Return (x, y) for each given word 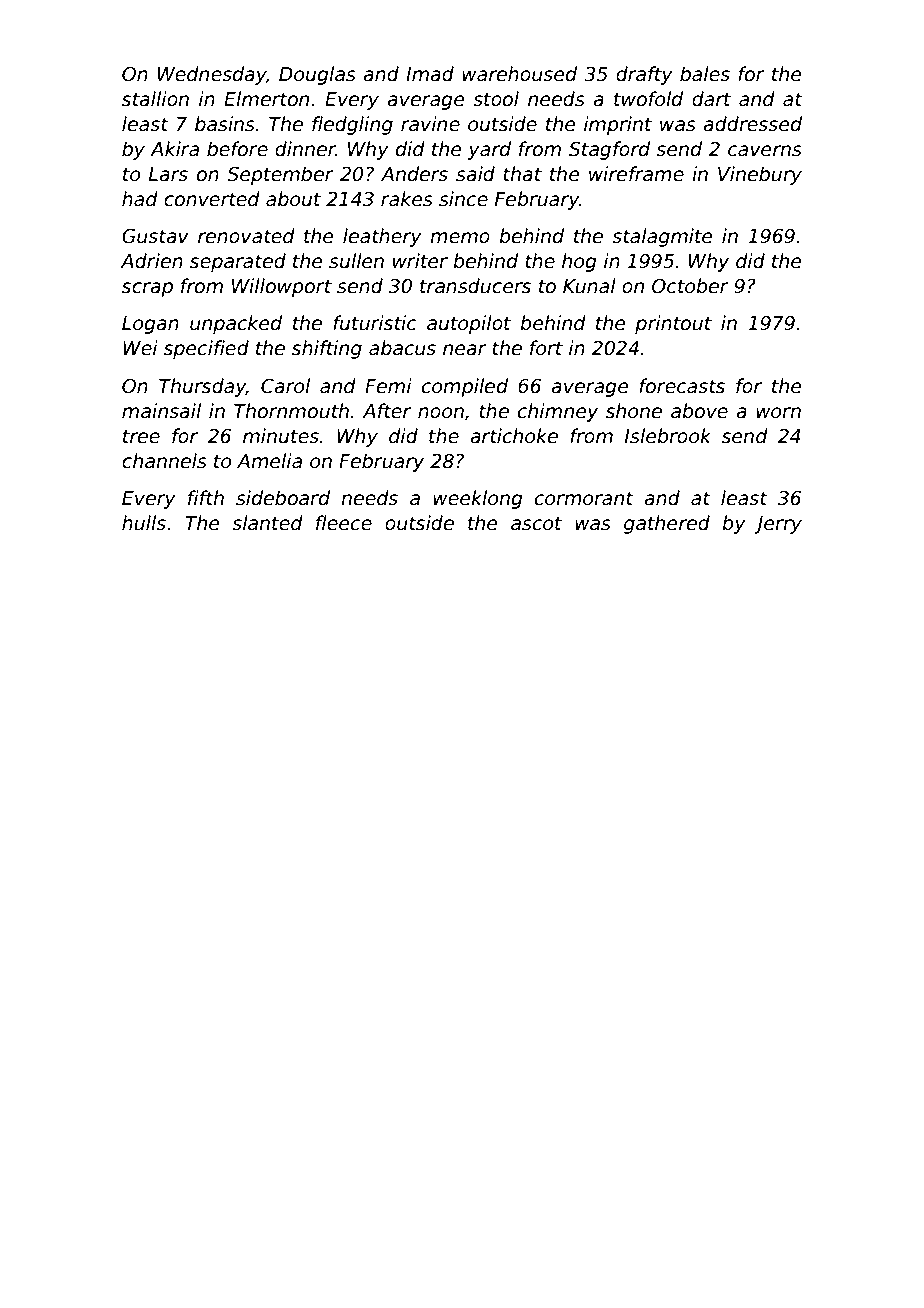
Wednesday (212, 75)
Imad (430, 74)
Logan (150, 325)
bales (705, 74)
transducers (475, 286)
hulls (144, 523)
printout (673, 324)
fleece (344, 523)
